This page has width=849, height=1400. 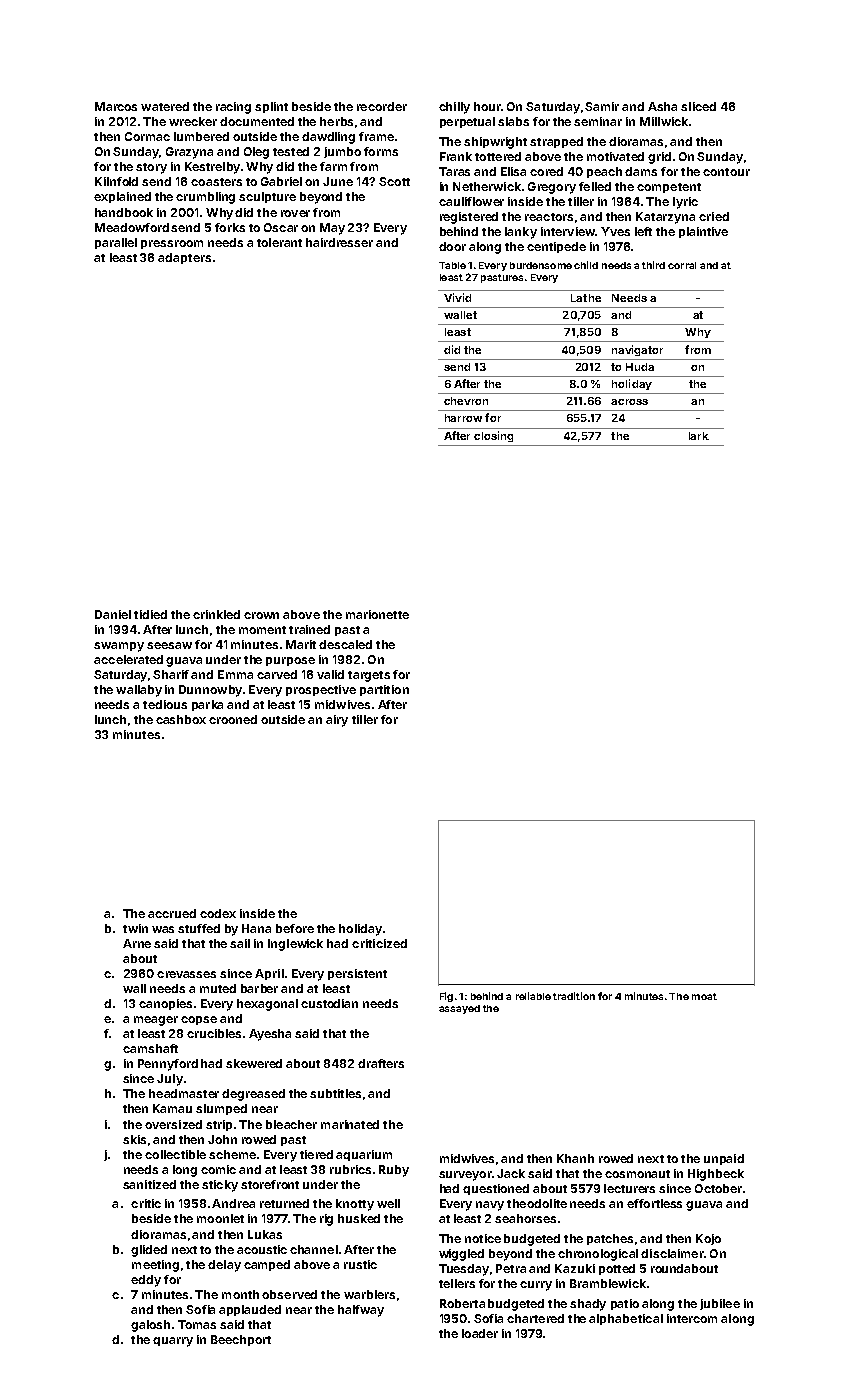 I want to click on racing, so click(x=233, y=108).
